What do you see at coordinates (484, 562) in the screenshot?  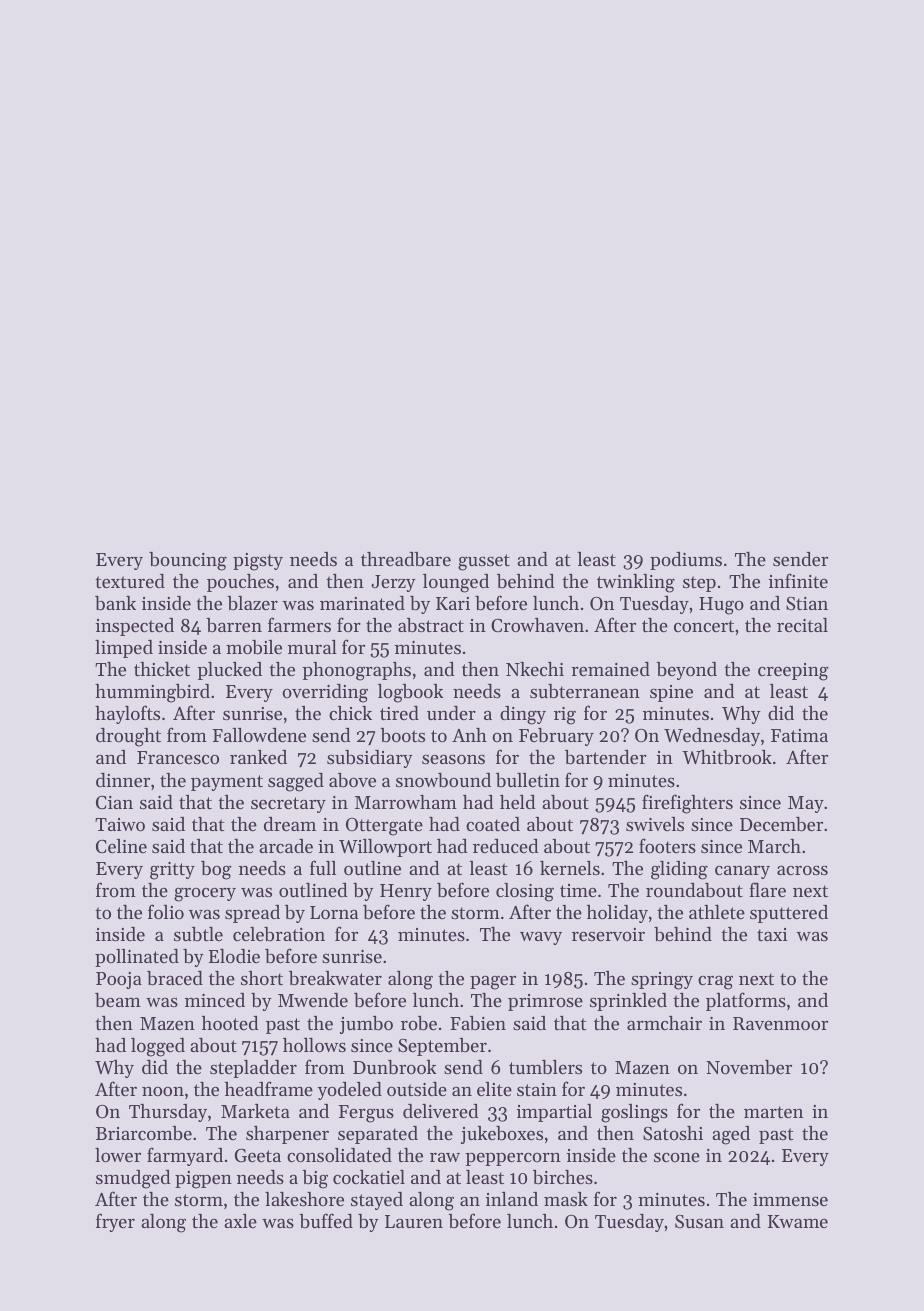 I see `gusset` at bounding box center [484, 562].
